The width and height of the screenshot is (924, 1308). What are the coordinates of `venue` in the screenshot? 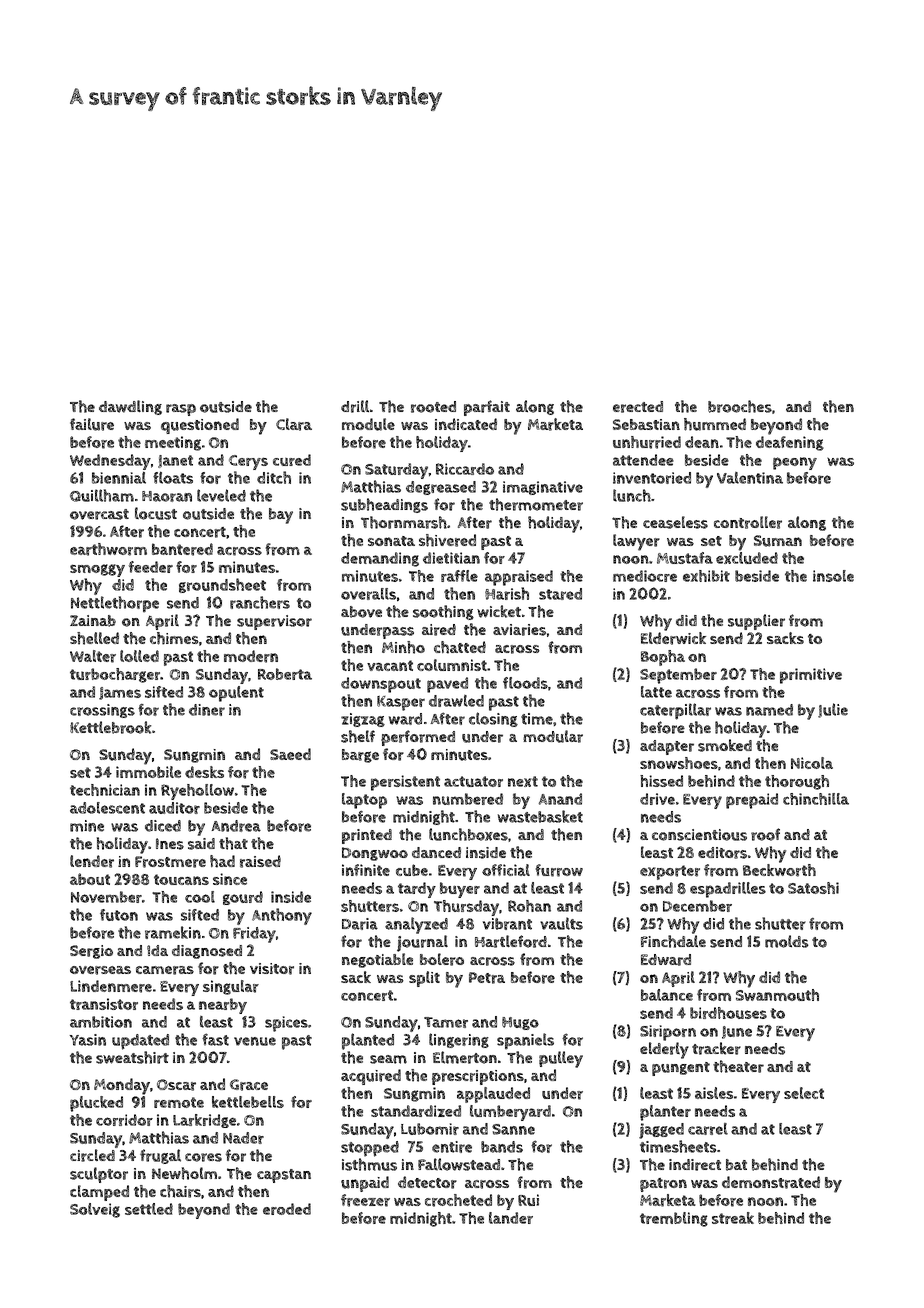 It's located at (255, 1041).
